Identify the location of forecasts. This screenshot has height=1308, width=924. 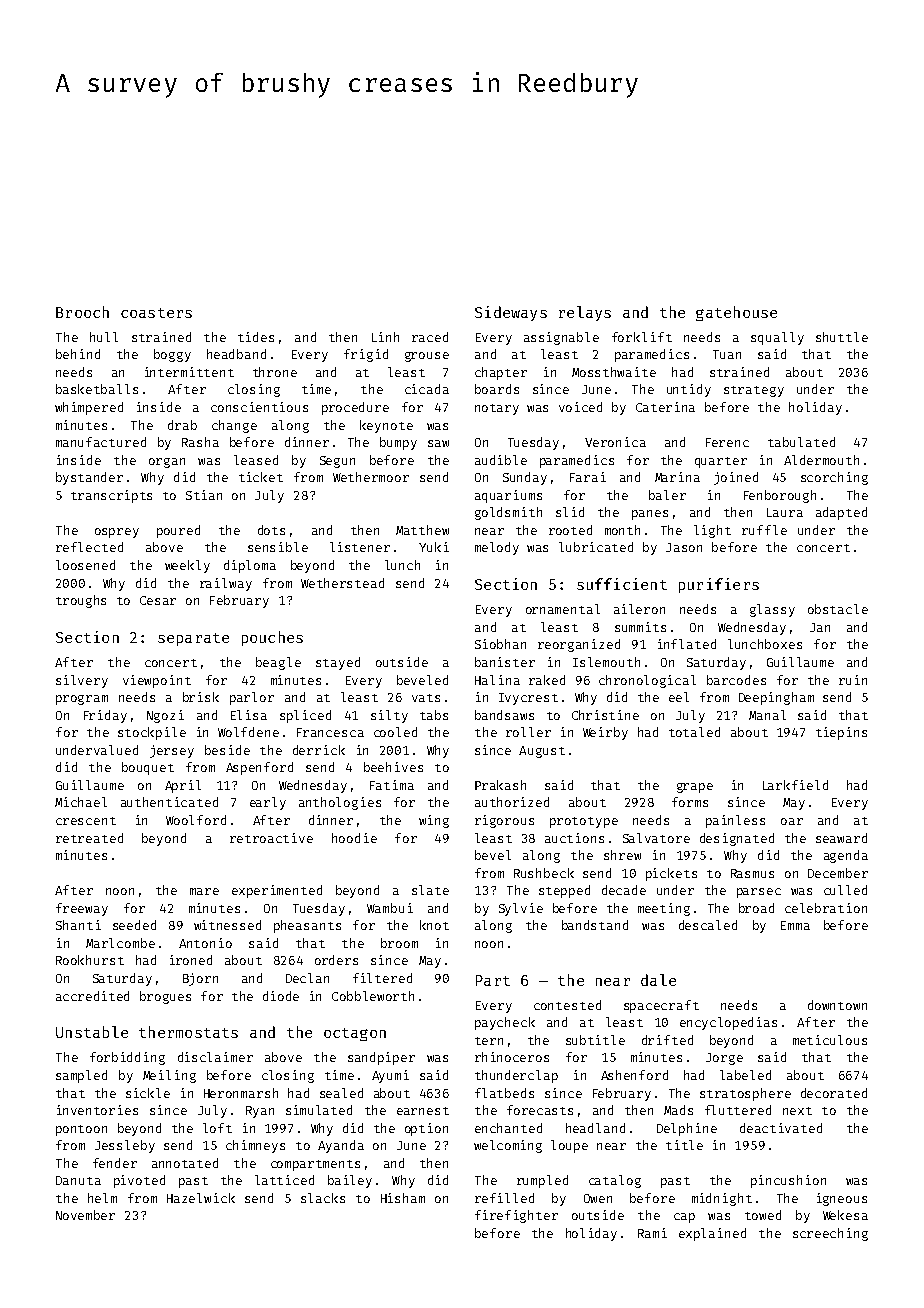
(540, 1110).
